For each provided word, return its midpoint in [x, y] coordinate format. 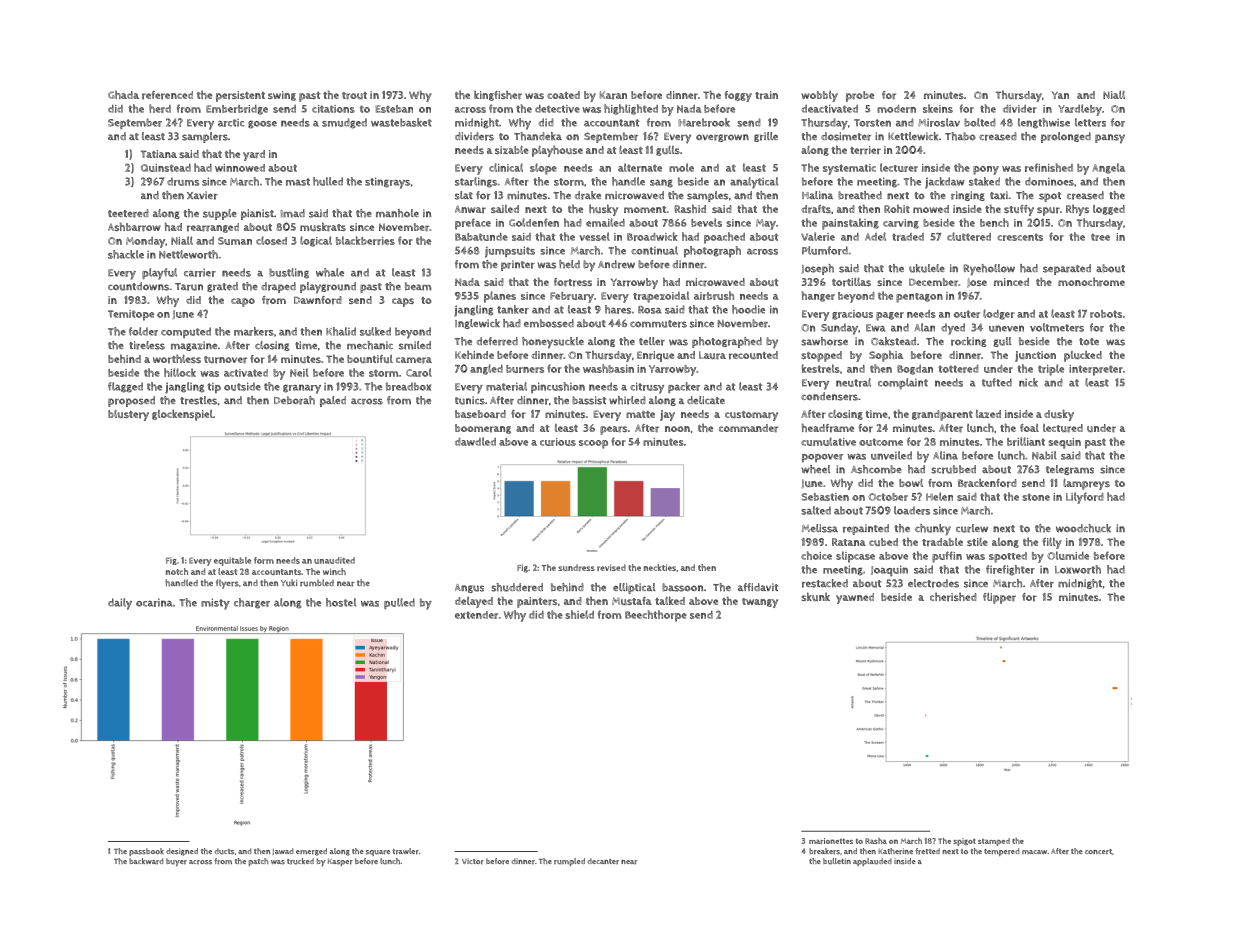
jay [667, 415]
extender [476, 615]
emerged [311, 852]
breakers [824, 851]
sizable [512, 149]
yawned [855, 598]
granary [302, 389]
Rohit [897, 208]
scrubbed [953, 469]
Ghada [123, 94]
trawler [405, 851]
